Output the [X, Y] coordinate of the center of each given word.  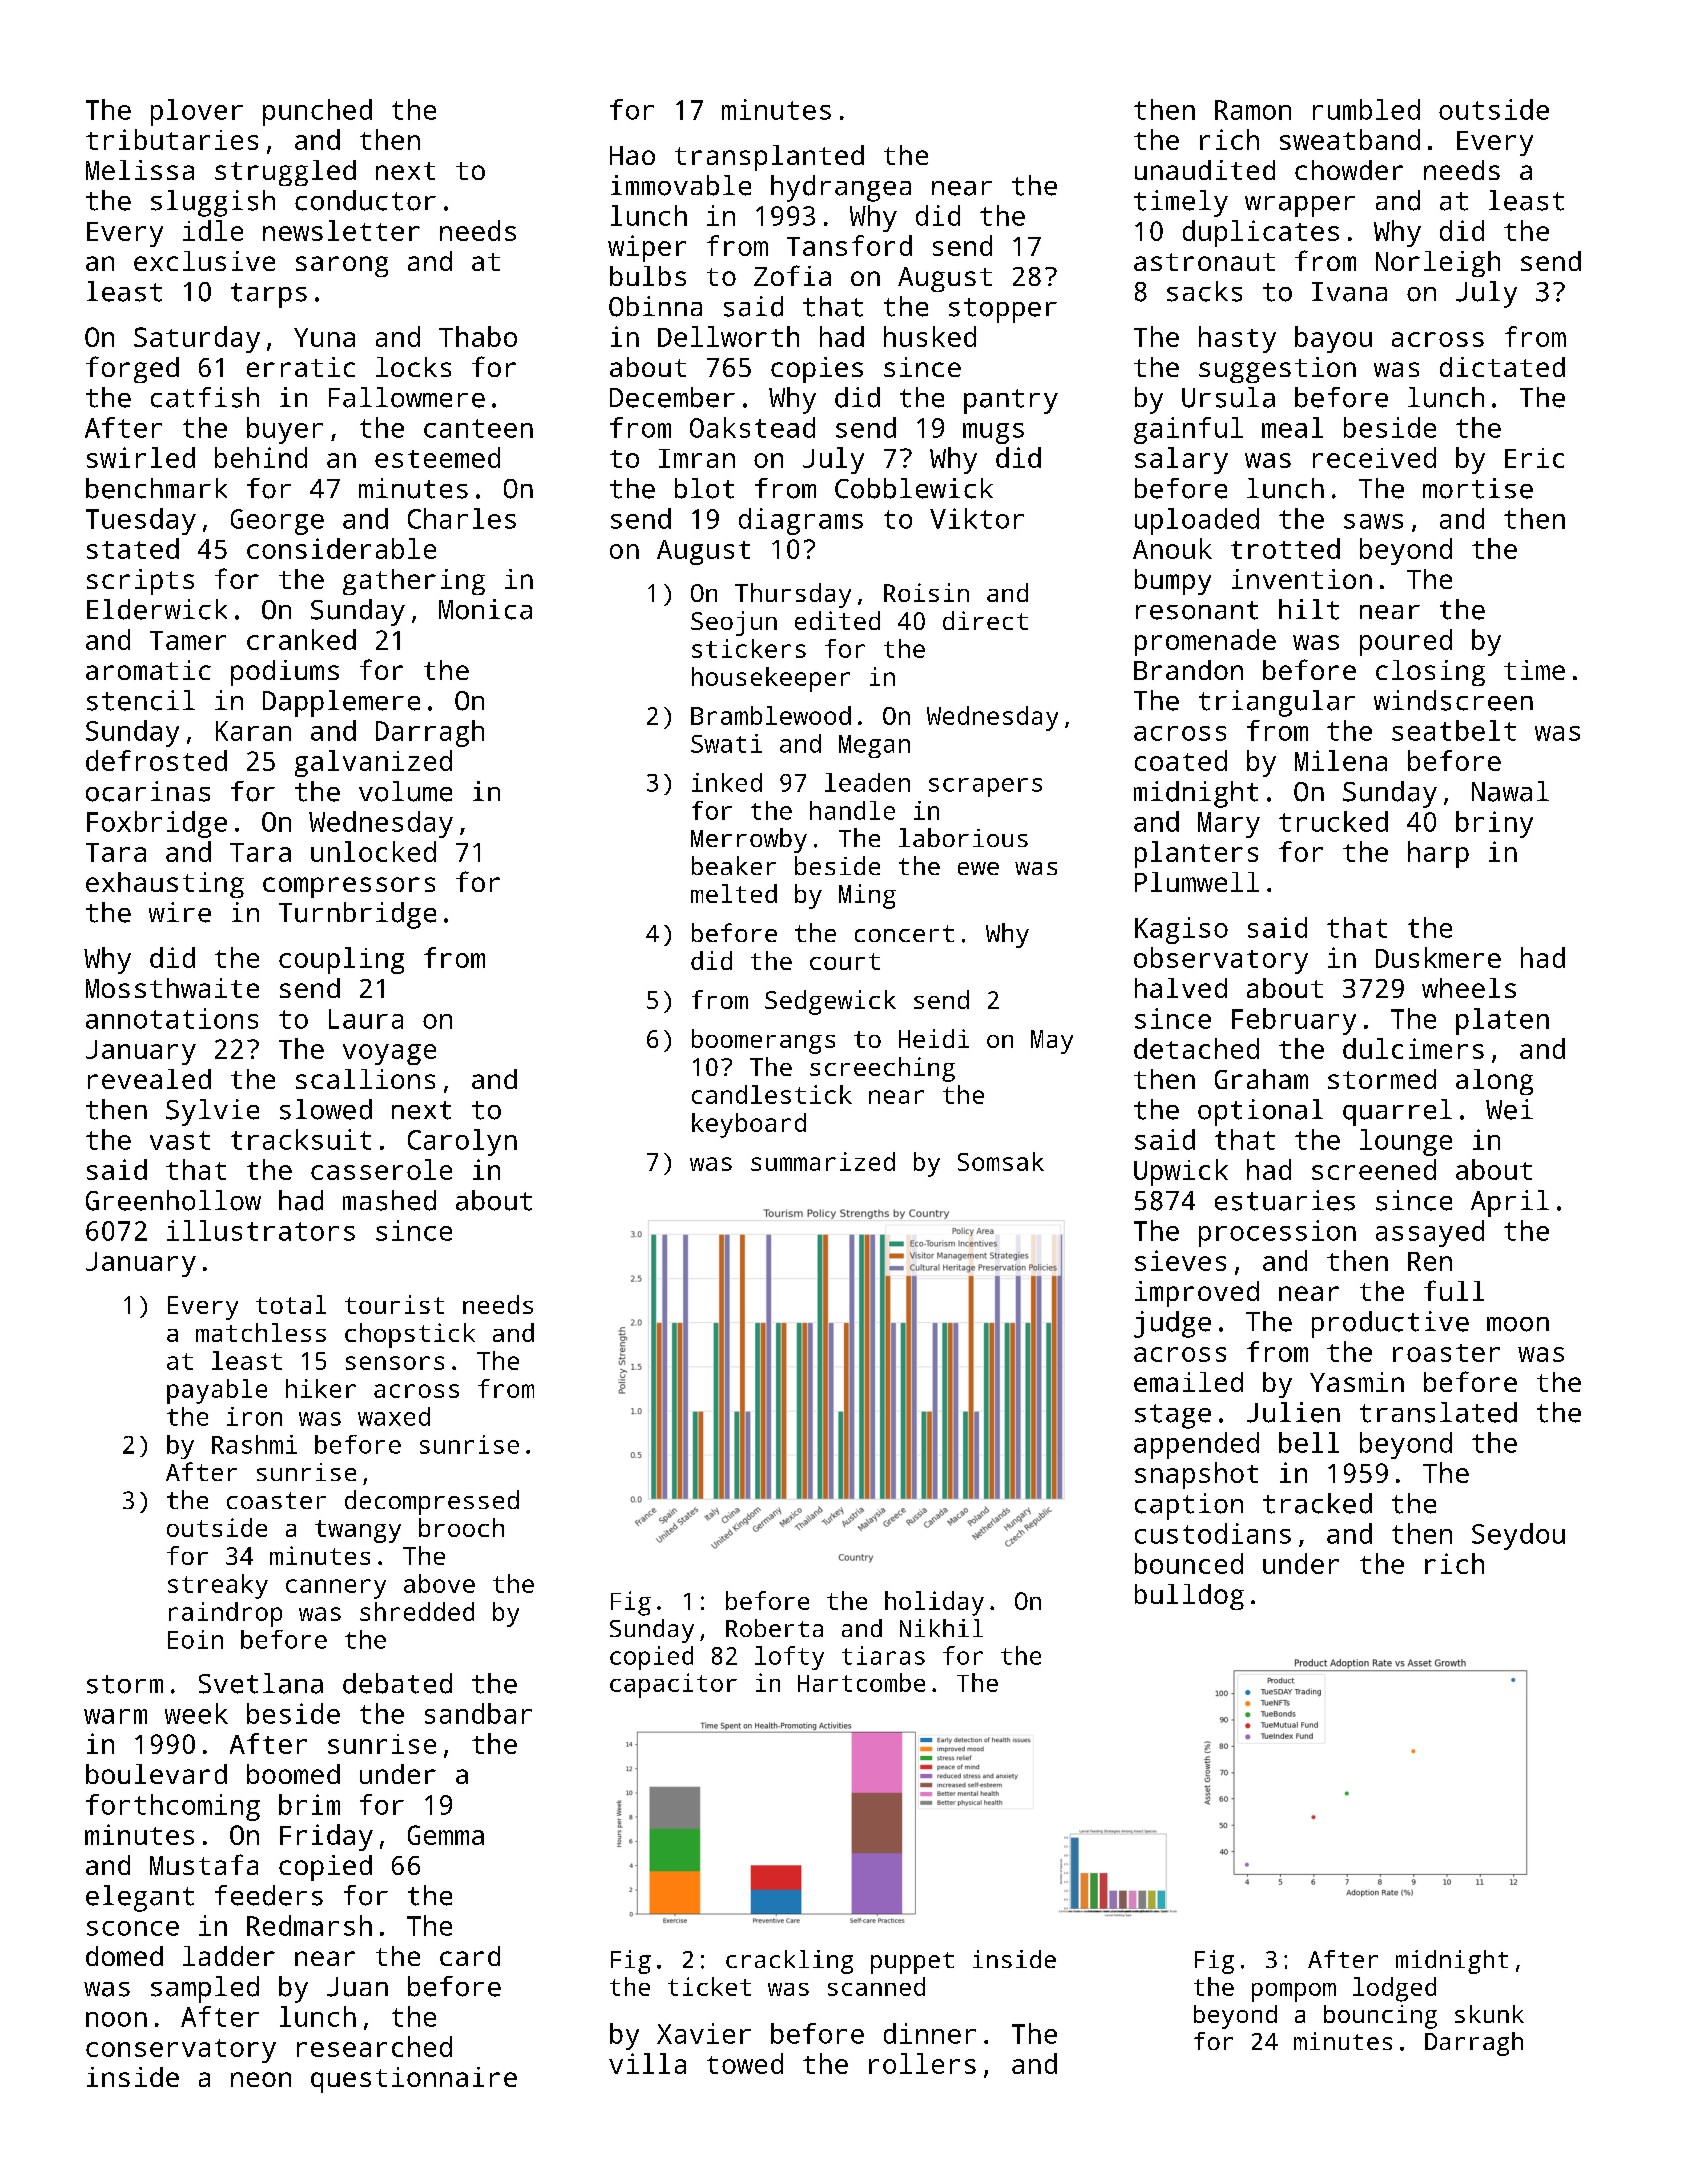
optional [1260, 1112]
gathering [414, 582]
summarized [823, 1161]
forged [132, 369]
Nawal [1510, 791]
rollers [922, 2063]
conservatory [181, 2051]
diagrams [801, 521]
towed [745, 2063]
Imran [697, 458]
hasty [1237, 339]
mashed [389, 1200]
